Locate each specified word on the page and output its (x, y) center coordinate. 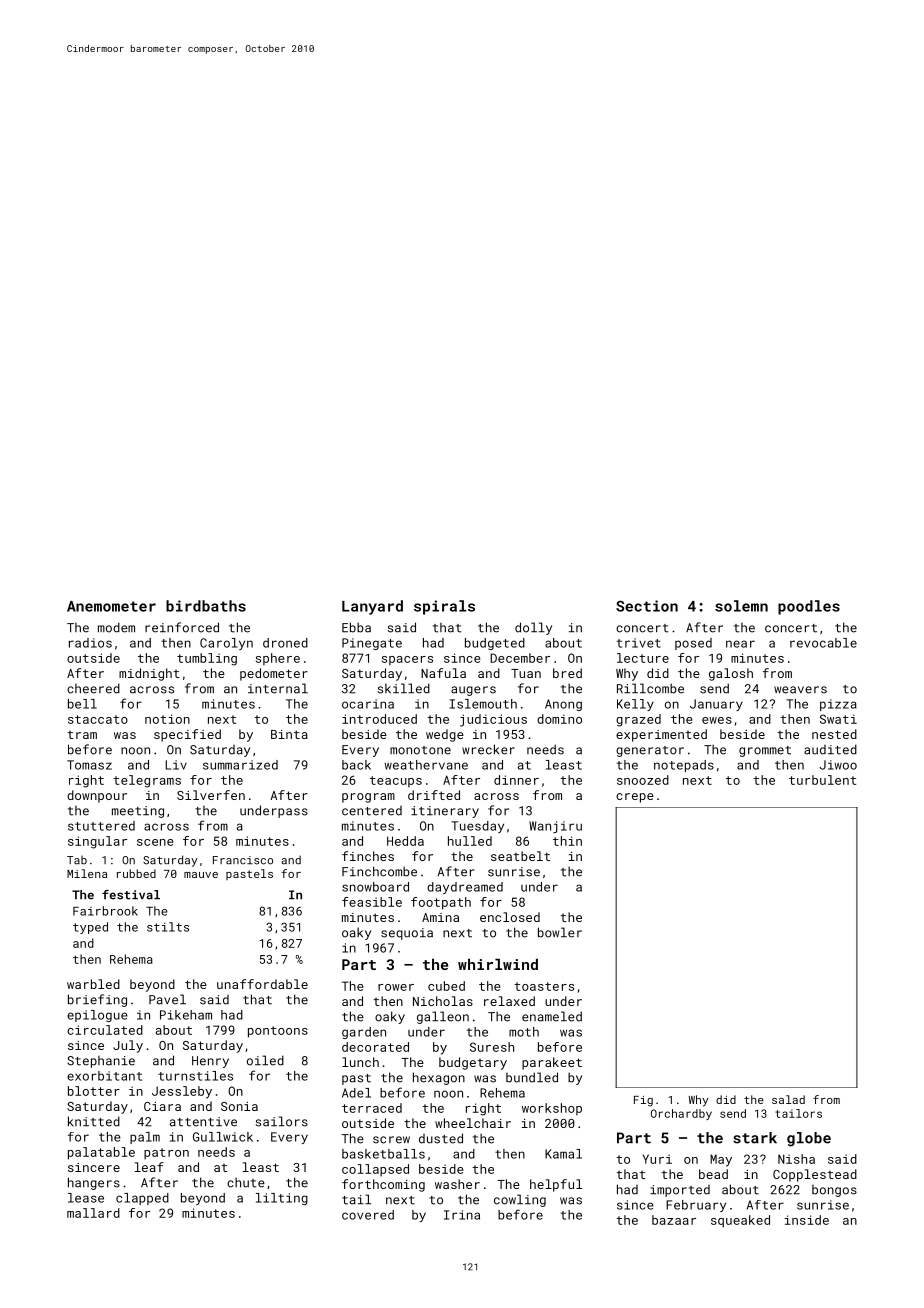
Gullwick (223, 1137)
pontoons (278, 1032)
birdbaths (206, 606)
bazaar (674, 1220)
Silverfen (211, 795)
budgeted (495, 644)
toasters (544, 986)
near (740, 644)
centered (372, 811)
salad (788, 1099)
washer (457, 1184)
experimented (661, 735)
